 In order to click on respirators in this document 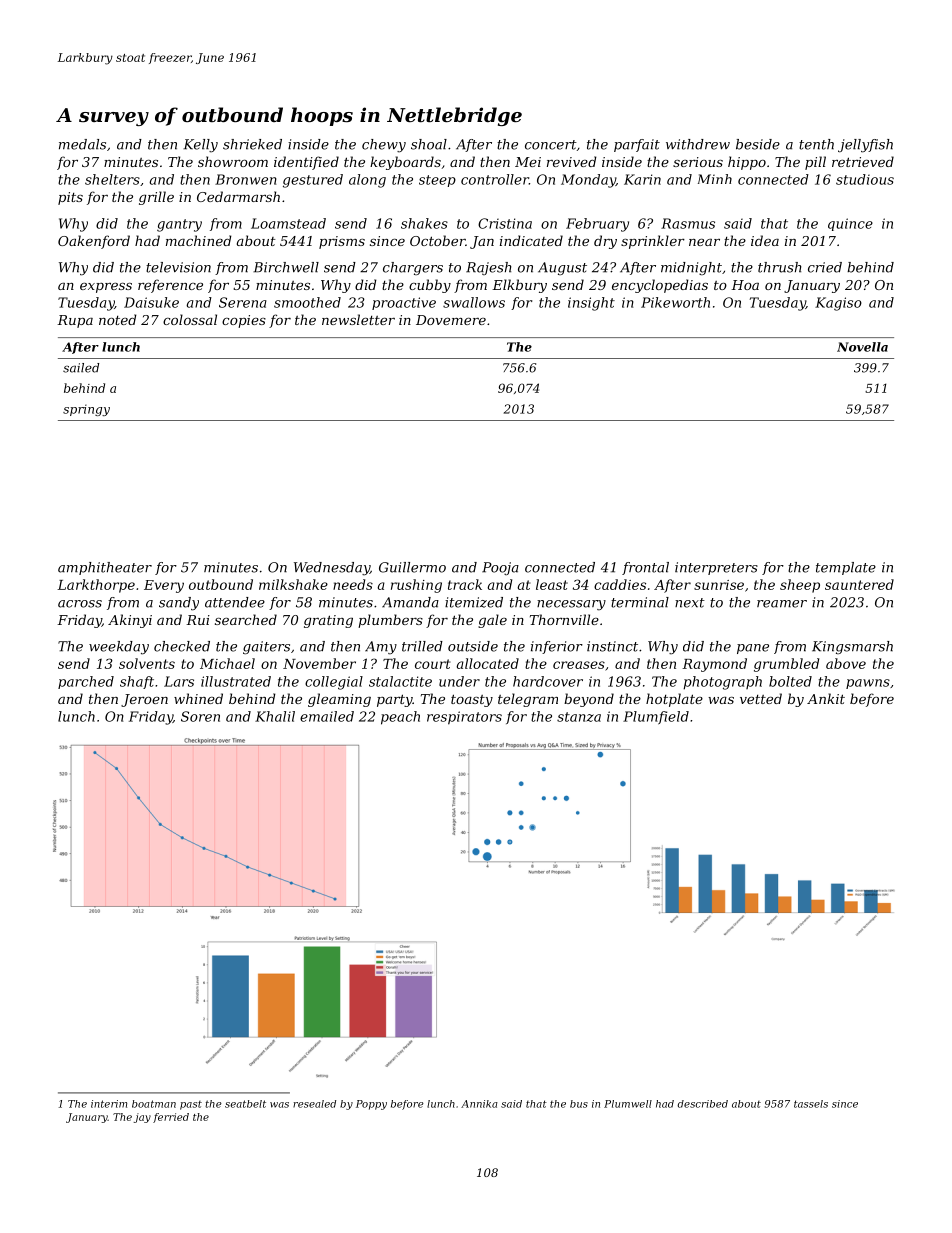, I will do `click(464, 718)`.
